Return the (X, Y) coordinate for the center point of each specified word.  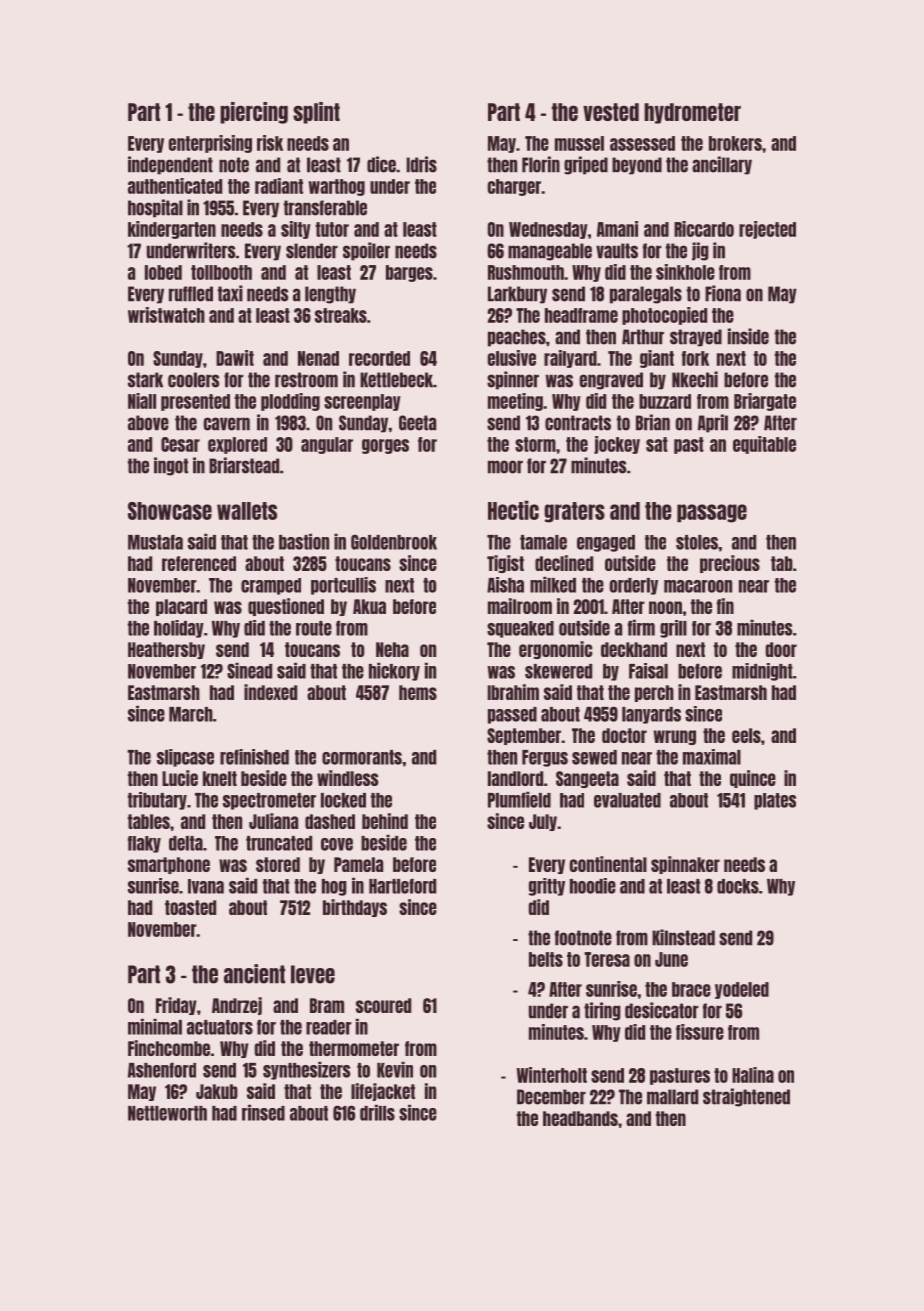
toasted (190, 907)
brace (691, 989)
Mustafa (155, 542)
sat (657, 444)
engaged (606, 543)
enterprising (210, 144)
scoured (383, 1005)
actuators (220, 1027)
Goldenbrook (394, 542)
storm (535, 444)
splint (316, 113)
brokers (735, 143)
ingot (171, 466)
